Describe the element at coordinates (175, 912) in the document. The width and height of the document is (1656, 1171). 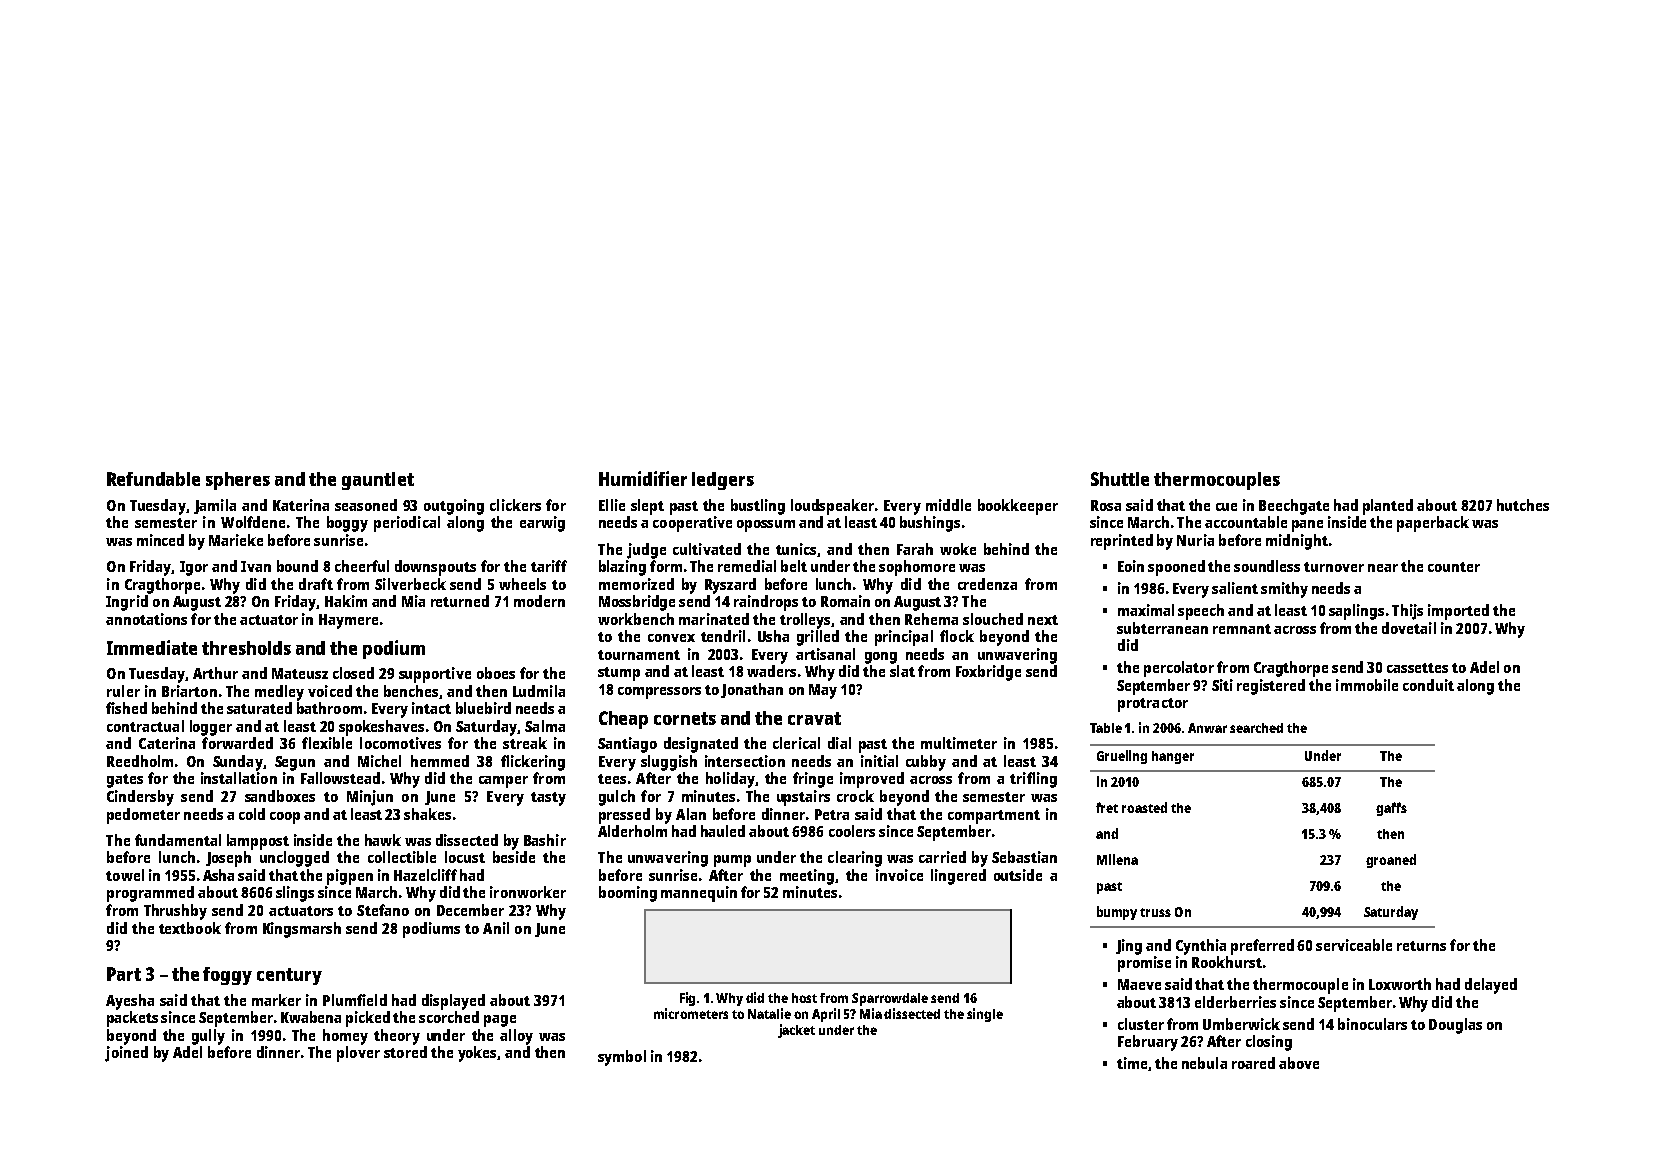
I see `Thrushby` at that location.
